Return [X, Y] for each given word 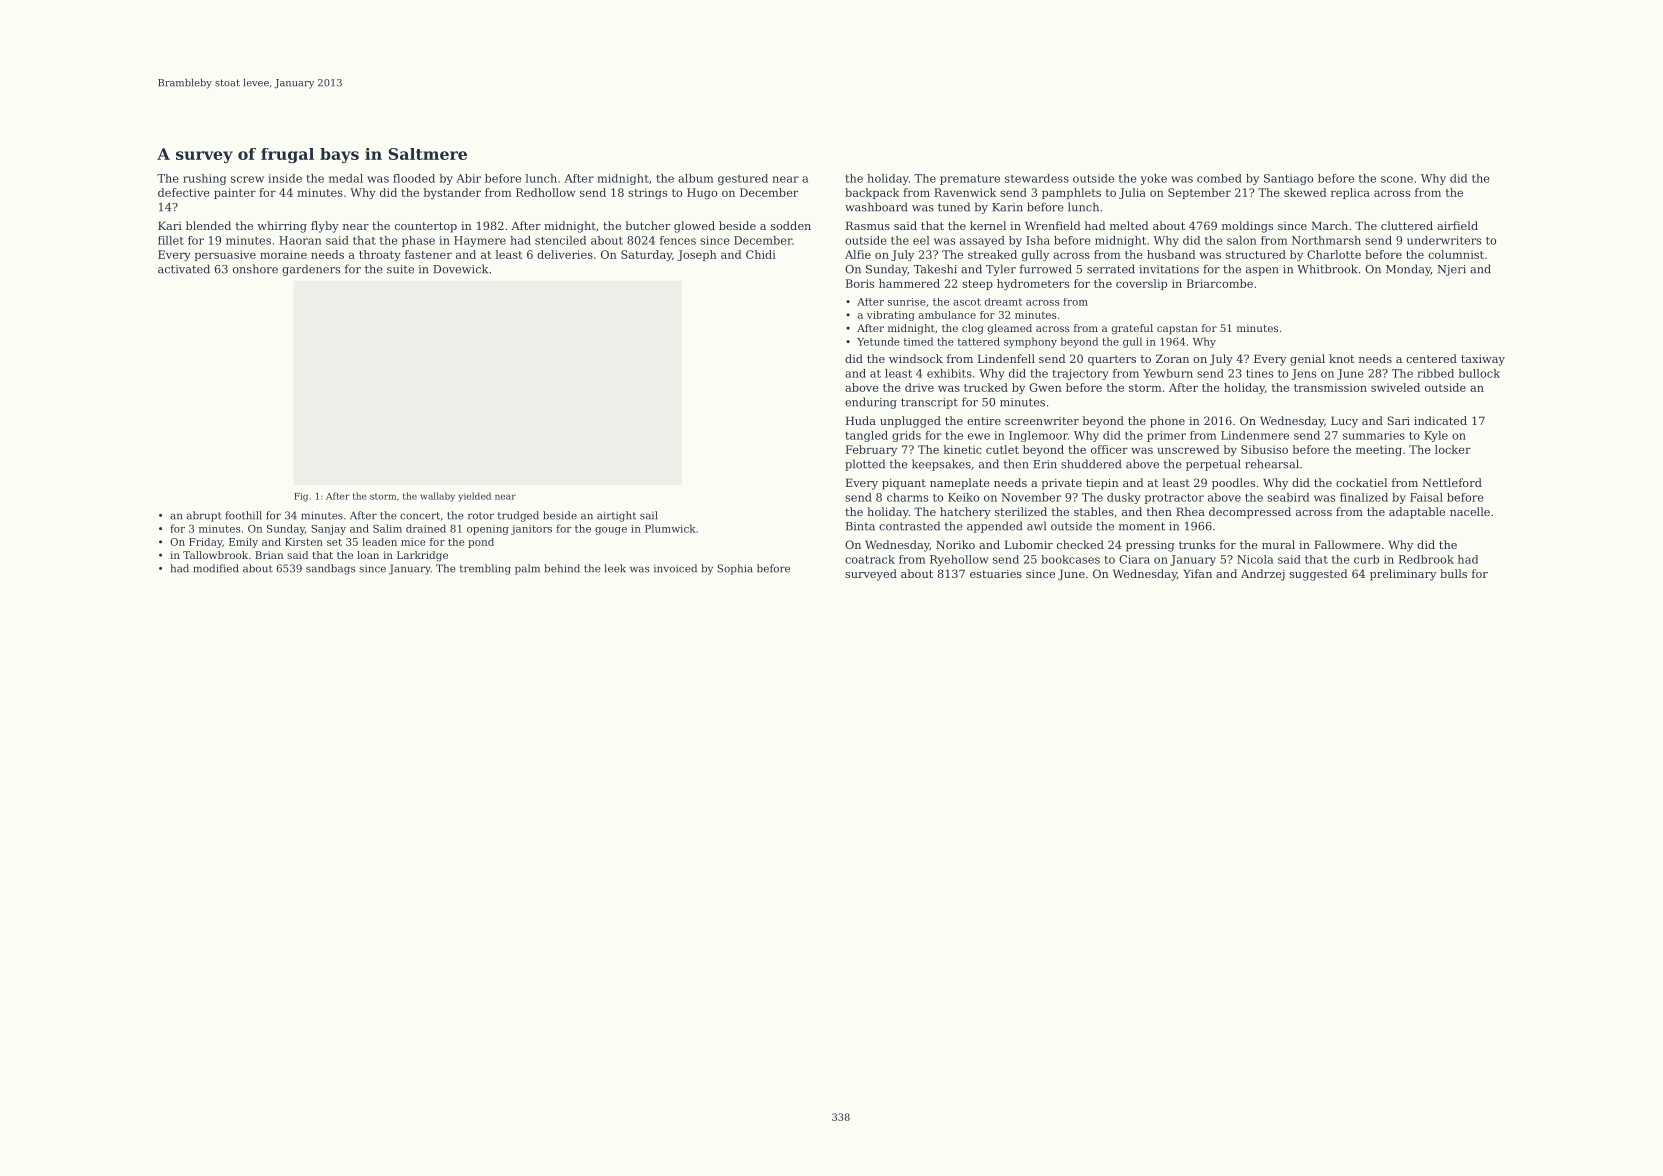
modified [216, 568]
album [695, 178]
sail [648, 515]
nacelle [1470, 511]
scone [1397, 179]
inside [285, 178]
